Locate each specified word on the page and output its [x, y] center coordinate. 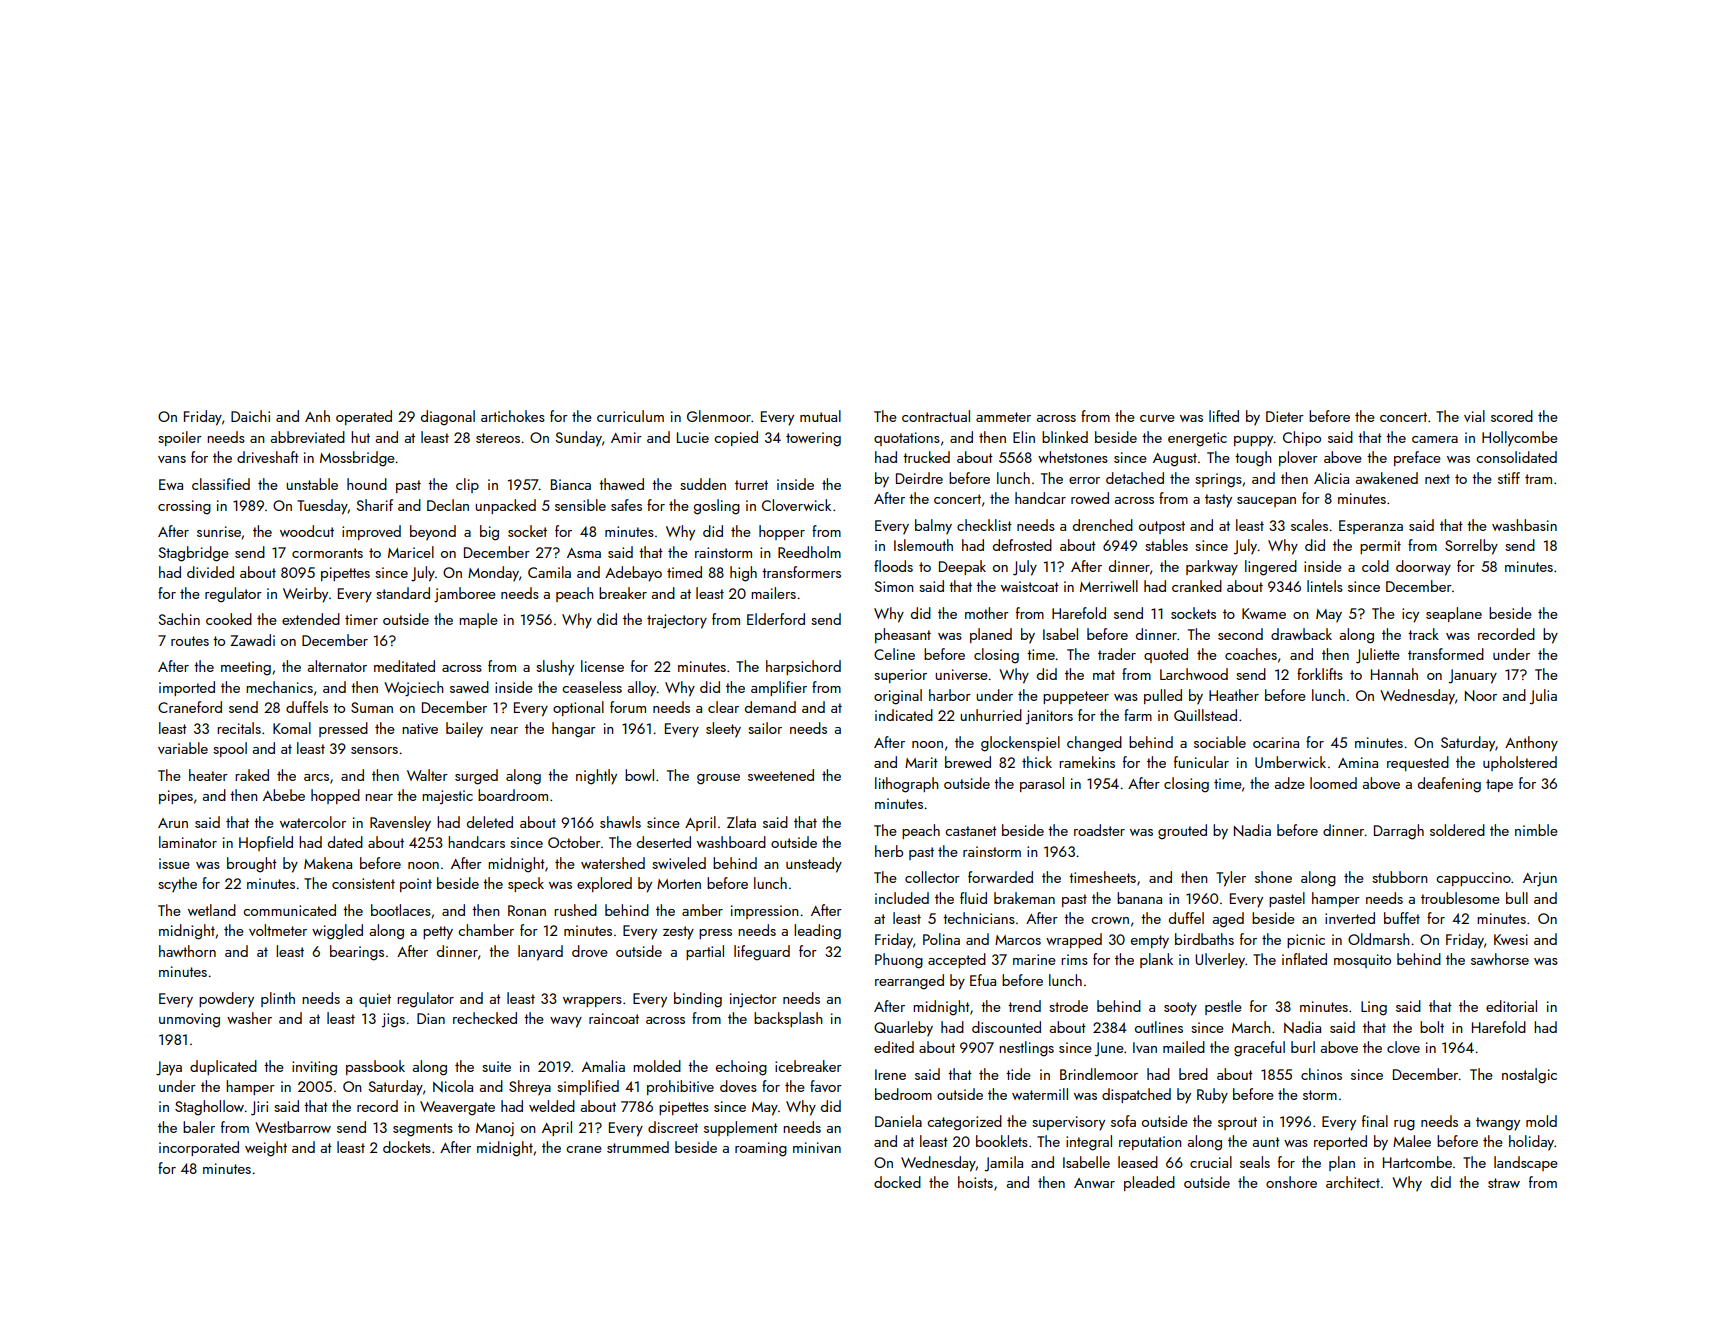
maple [478, 620]
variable [183, 748]
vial [1474, 416]
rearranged [909, 982]
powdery [226, 1000]
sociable [1220, 742]
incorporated [199, 1148]
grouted [1182, 832]
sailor [765, 728]
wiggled [337, 932]
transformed [1446, 654]
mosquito [1362, 961]
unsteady [814, 865]
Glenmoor [719, 416]
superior [900, 676]
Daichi [250, 416]
